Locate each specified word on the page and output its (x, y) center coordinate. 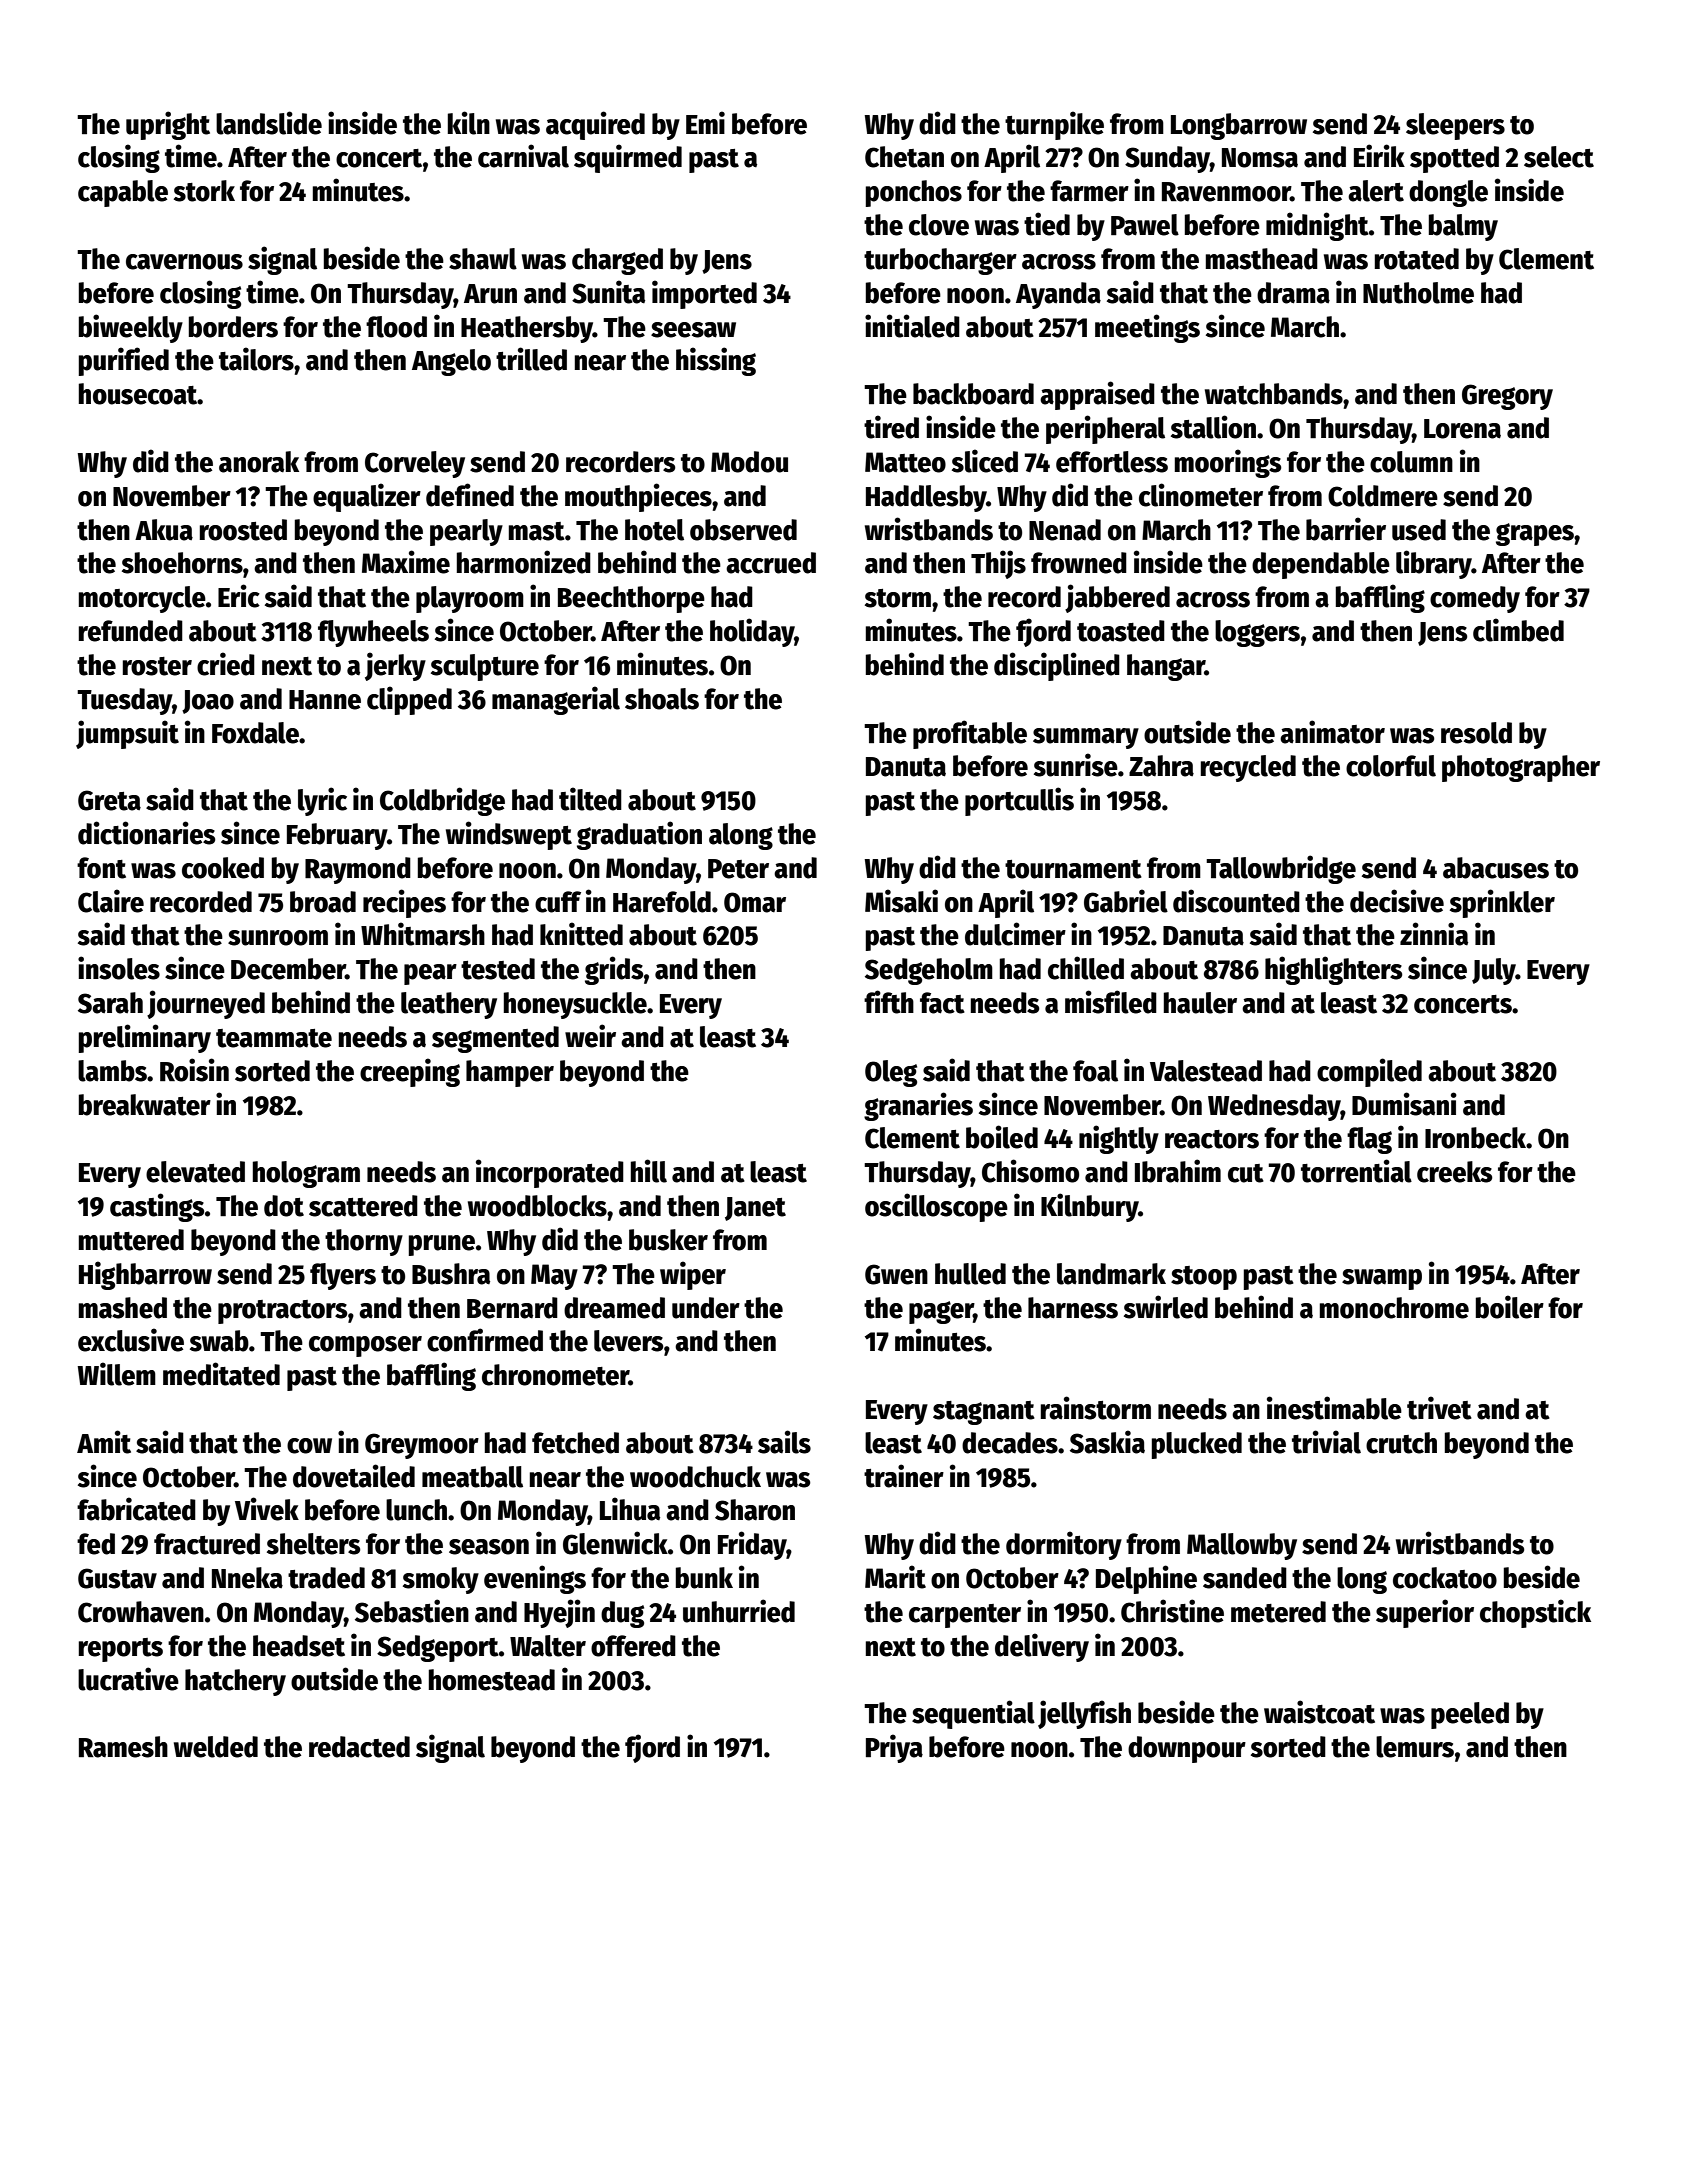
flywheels (373, 633)
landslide (269, 123)
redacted (359, 1747)
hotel (654, 530)
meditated (221, 1374)
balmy (1463, 227)
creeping (410, 1072)
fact (942, 1003)
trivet (1439, 1408)
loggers (1257, 633)
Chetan (904, 157)
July (1494, 971)
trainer (904, 1476)
